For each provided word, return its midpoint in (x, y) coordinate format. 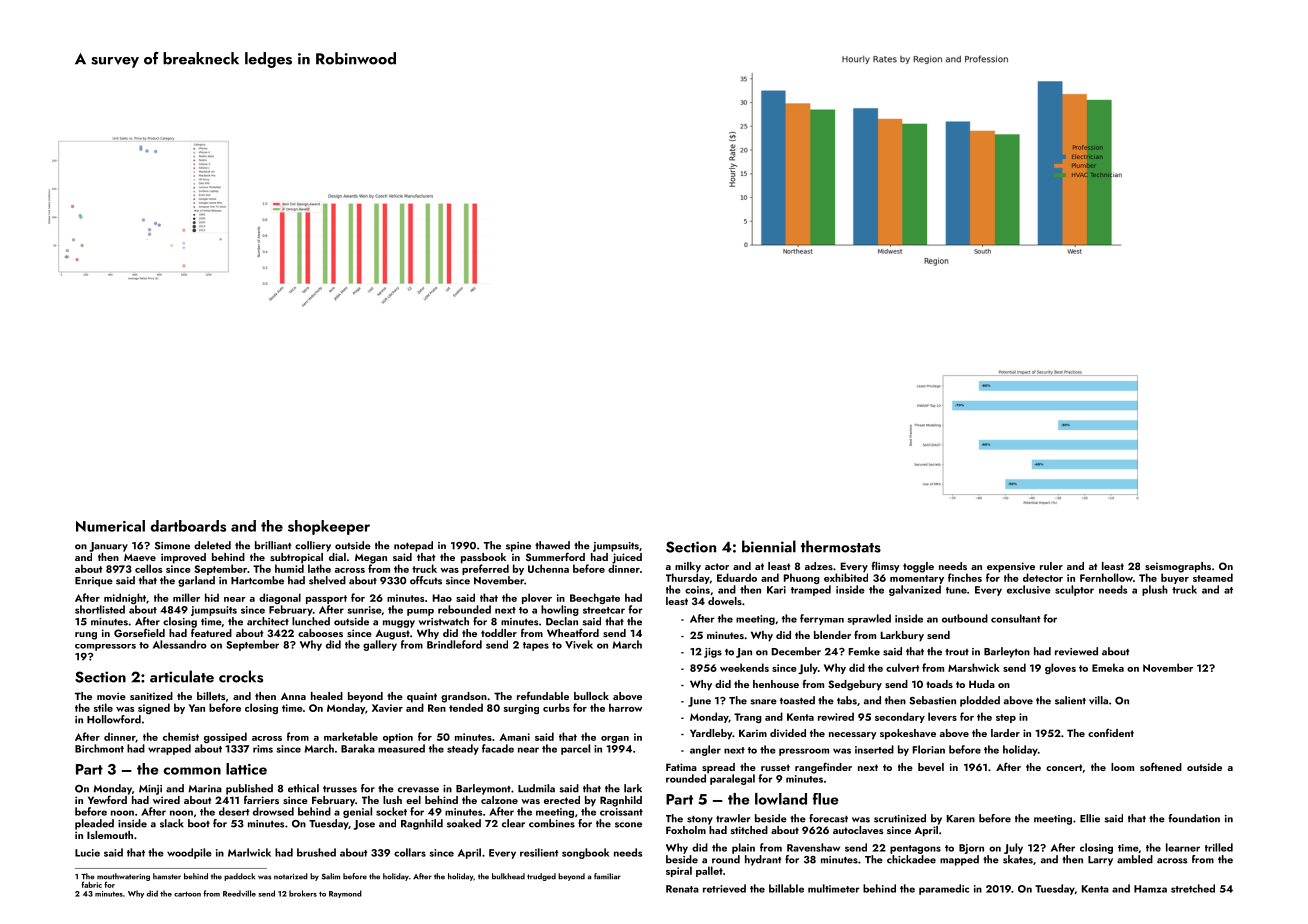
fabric (91, 884)
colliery (313, 546)
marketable (351, 736)
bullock (591, 696)
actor (717, 566)
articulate (182, 676)
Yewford (107, 799)
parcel (575, 749)
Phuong (802, 578)
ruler (1051, 566)
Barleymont (483, 789)
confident (1111, 733)
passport (326, 599)
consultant (1016, 618)
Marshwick (974, 667)
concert (1064, 767)
